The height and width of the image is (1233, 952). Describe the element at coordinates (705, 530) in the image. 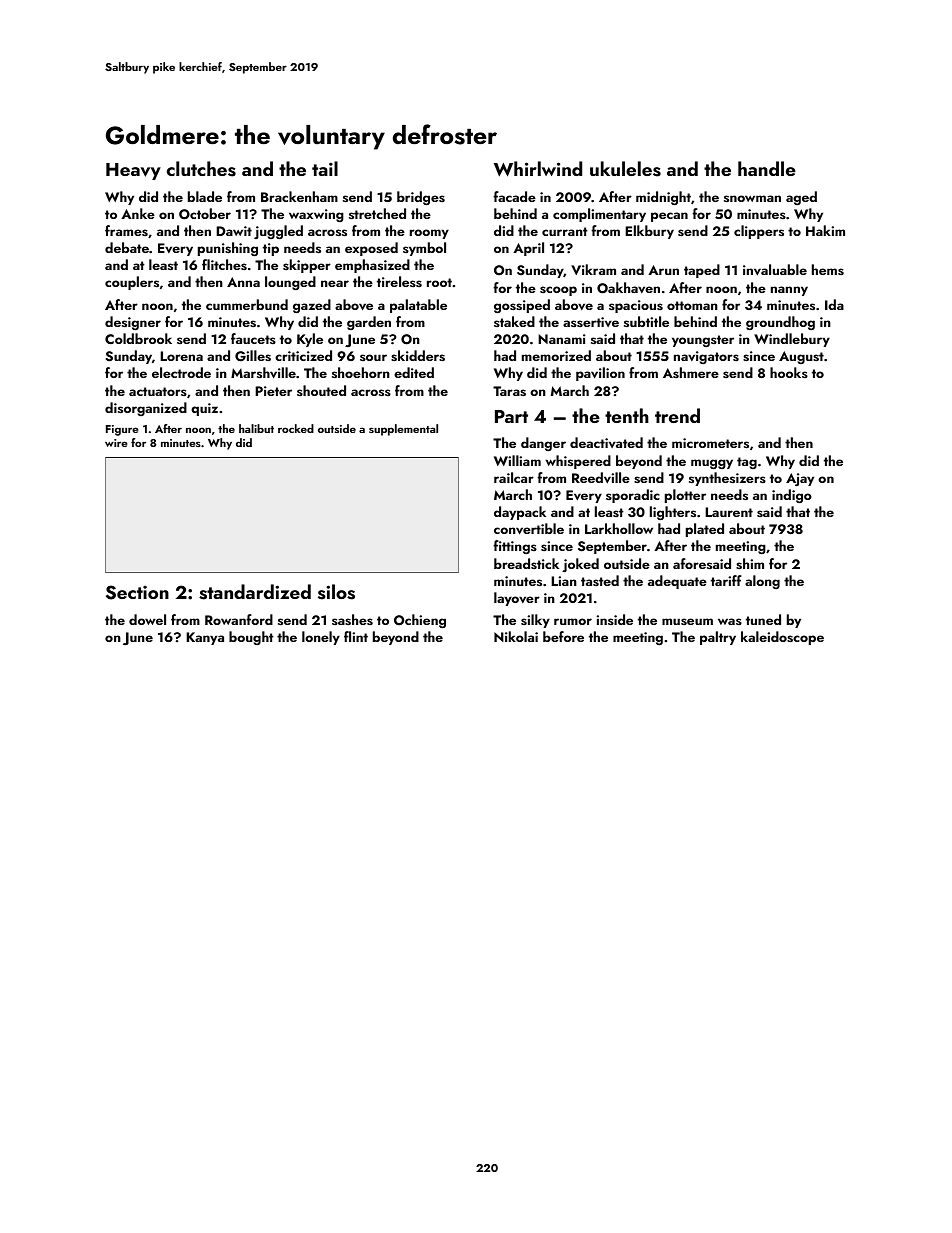

I see `plated` at that location.
